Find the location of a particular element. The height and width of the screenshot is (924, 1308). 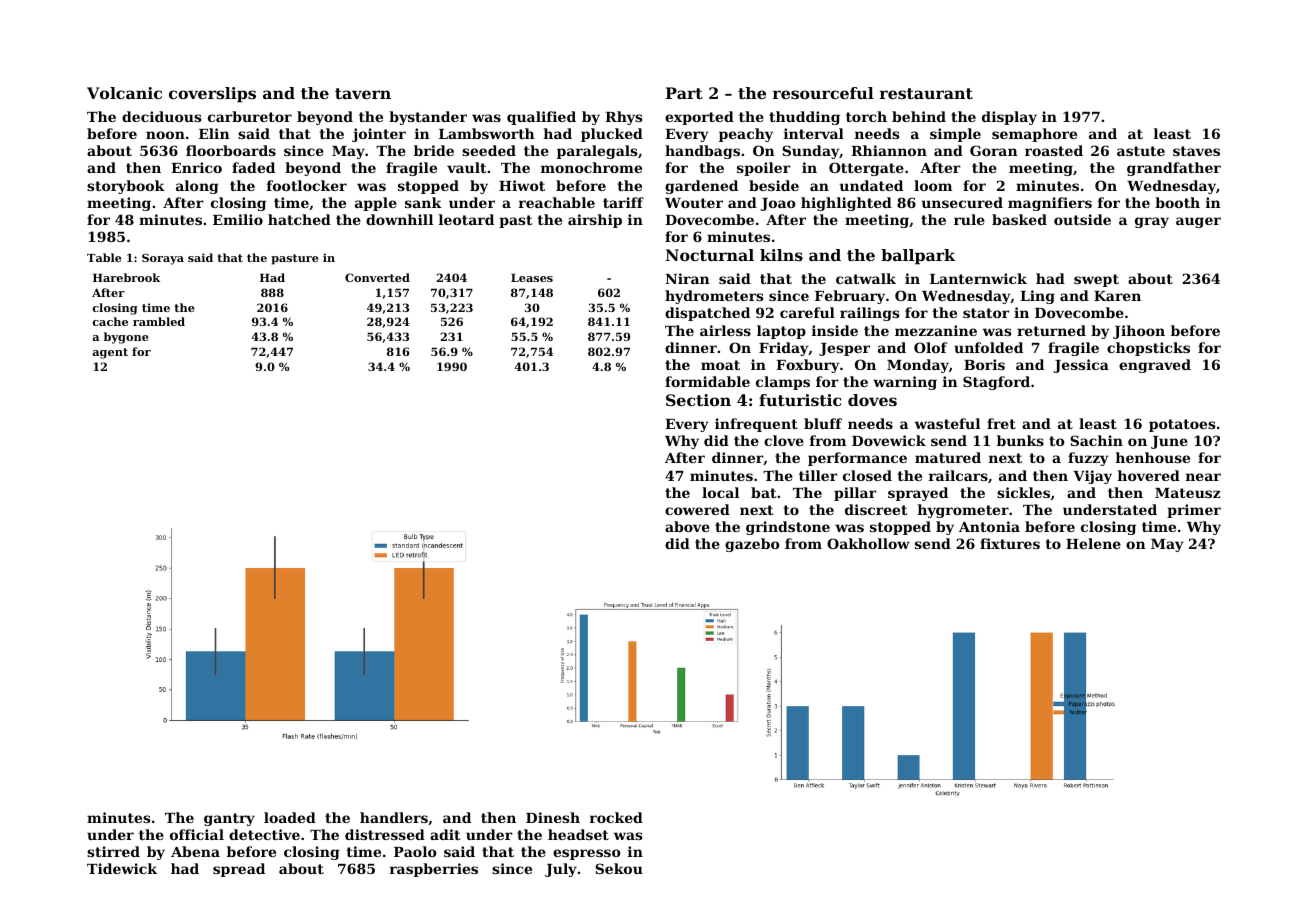

interval is located at coordinates (814, 133).
